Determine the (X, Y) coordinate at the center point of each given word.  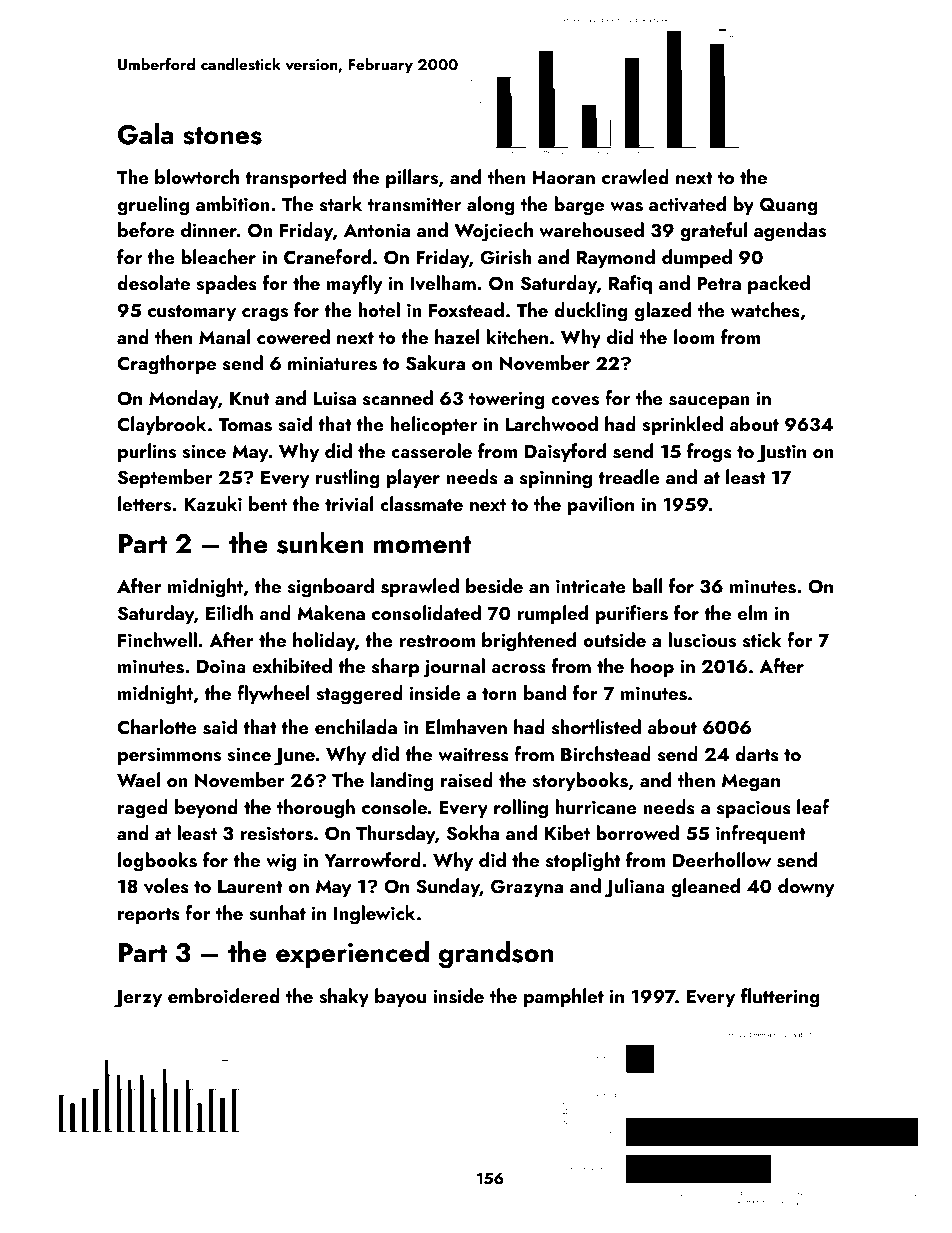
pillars (412, 178)
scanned (398, 398)
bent (268, 503)
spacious (754, 809)
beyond (206, 808)
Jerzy (138, 999)
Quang (789, 206)
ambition (233, 203)
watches (765, 310)
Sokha (473, 833)
